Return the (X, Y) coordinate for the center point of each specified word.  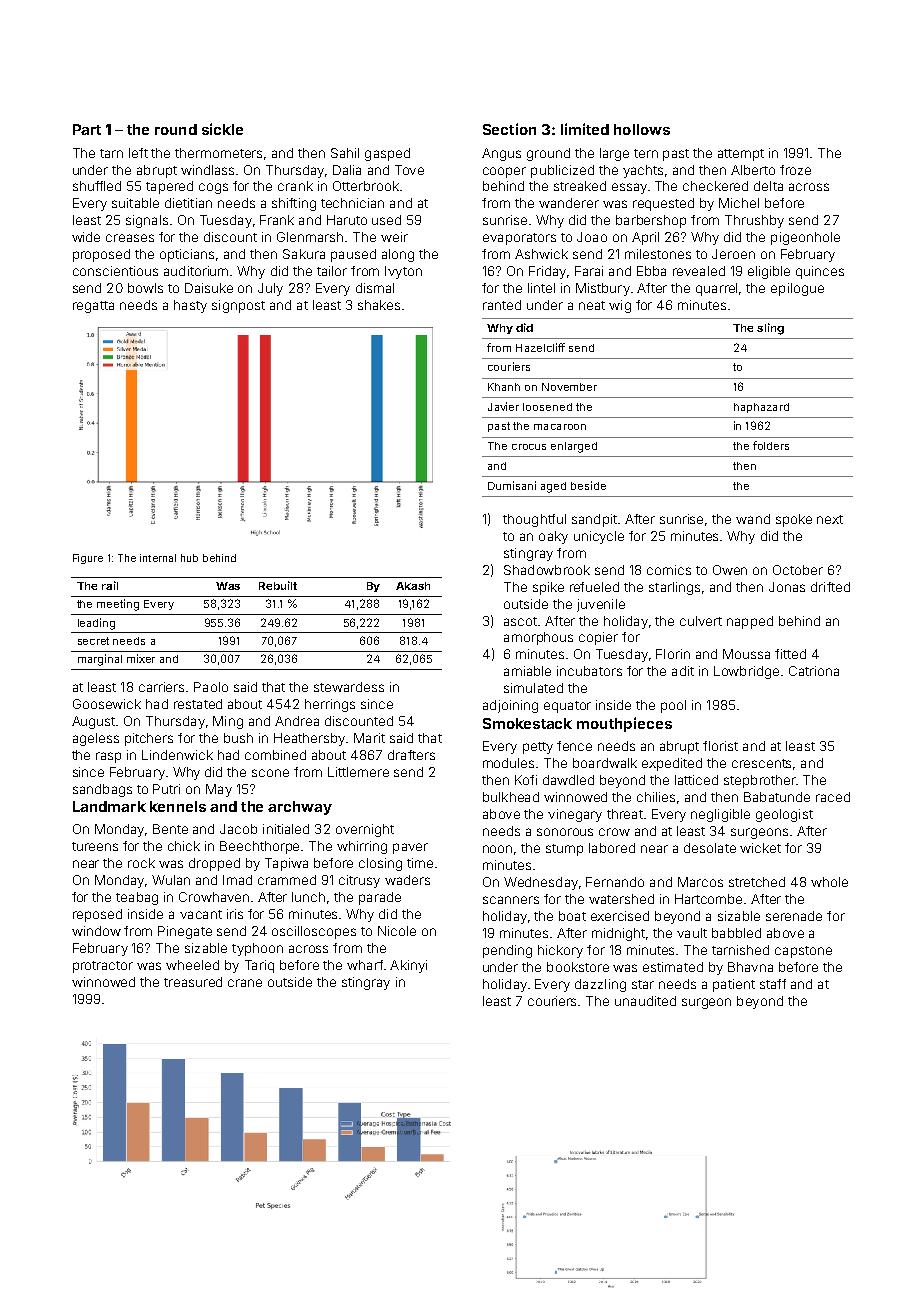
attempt (741, 155)
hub (189, 558)
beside (588, 485)
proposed (101, 255)
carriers (161, 687)
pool (673, 706)
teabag (137, 898)
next (830, 519)
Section (509, 129)
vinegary (575, 815)
